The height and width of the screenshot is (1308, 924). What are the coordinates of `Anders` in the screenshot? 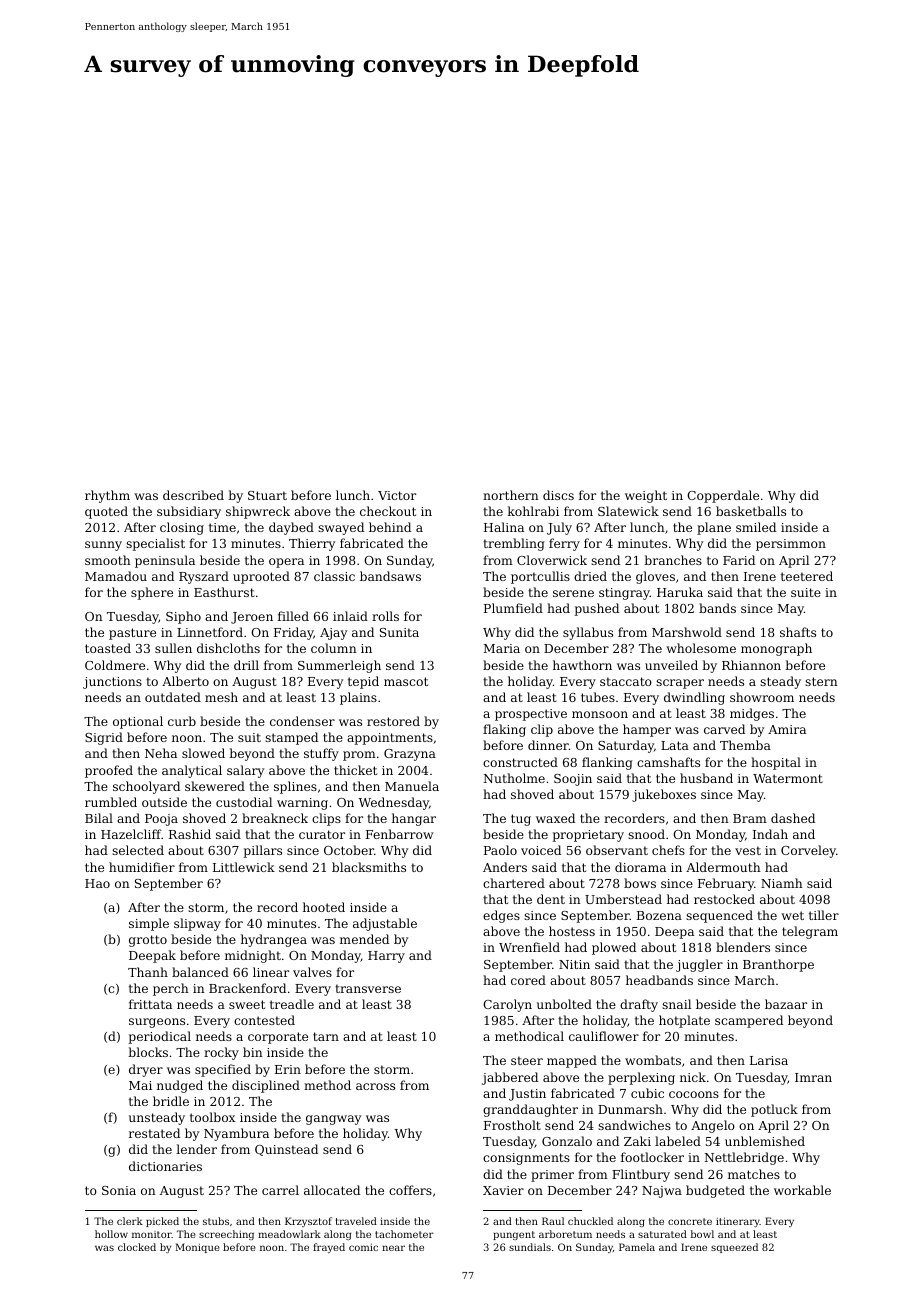 It's located at (505, 867).
